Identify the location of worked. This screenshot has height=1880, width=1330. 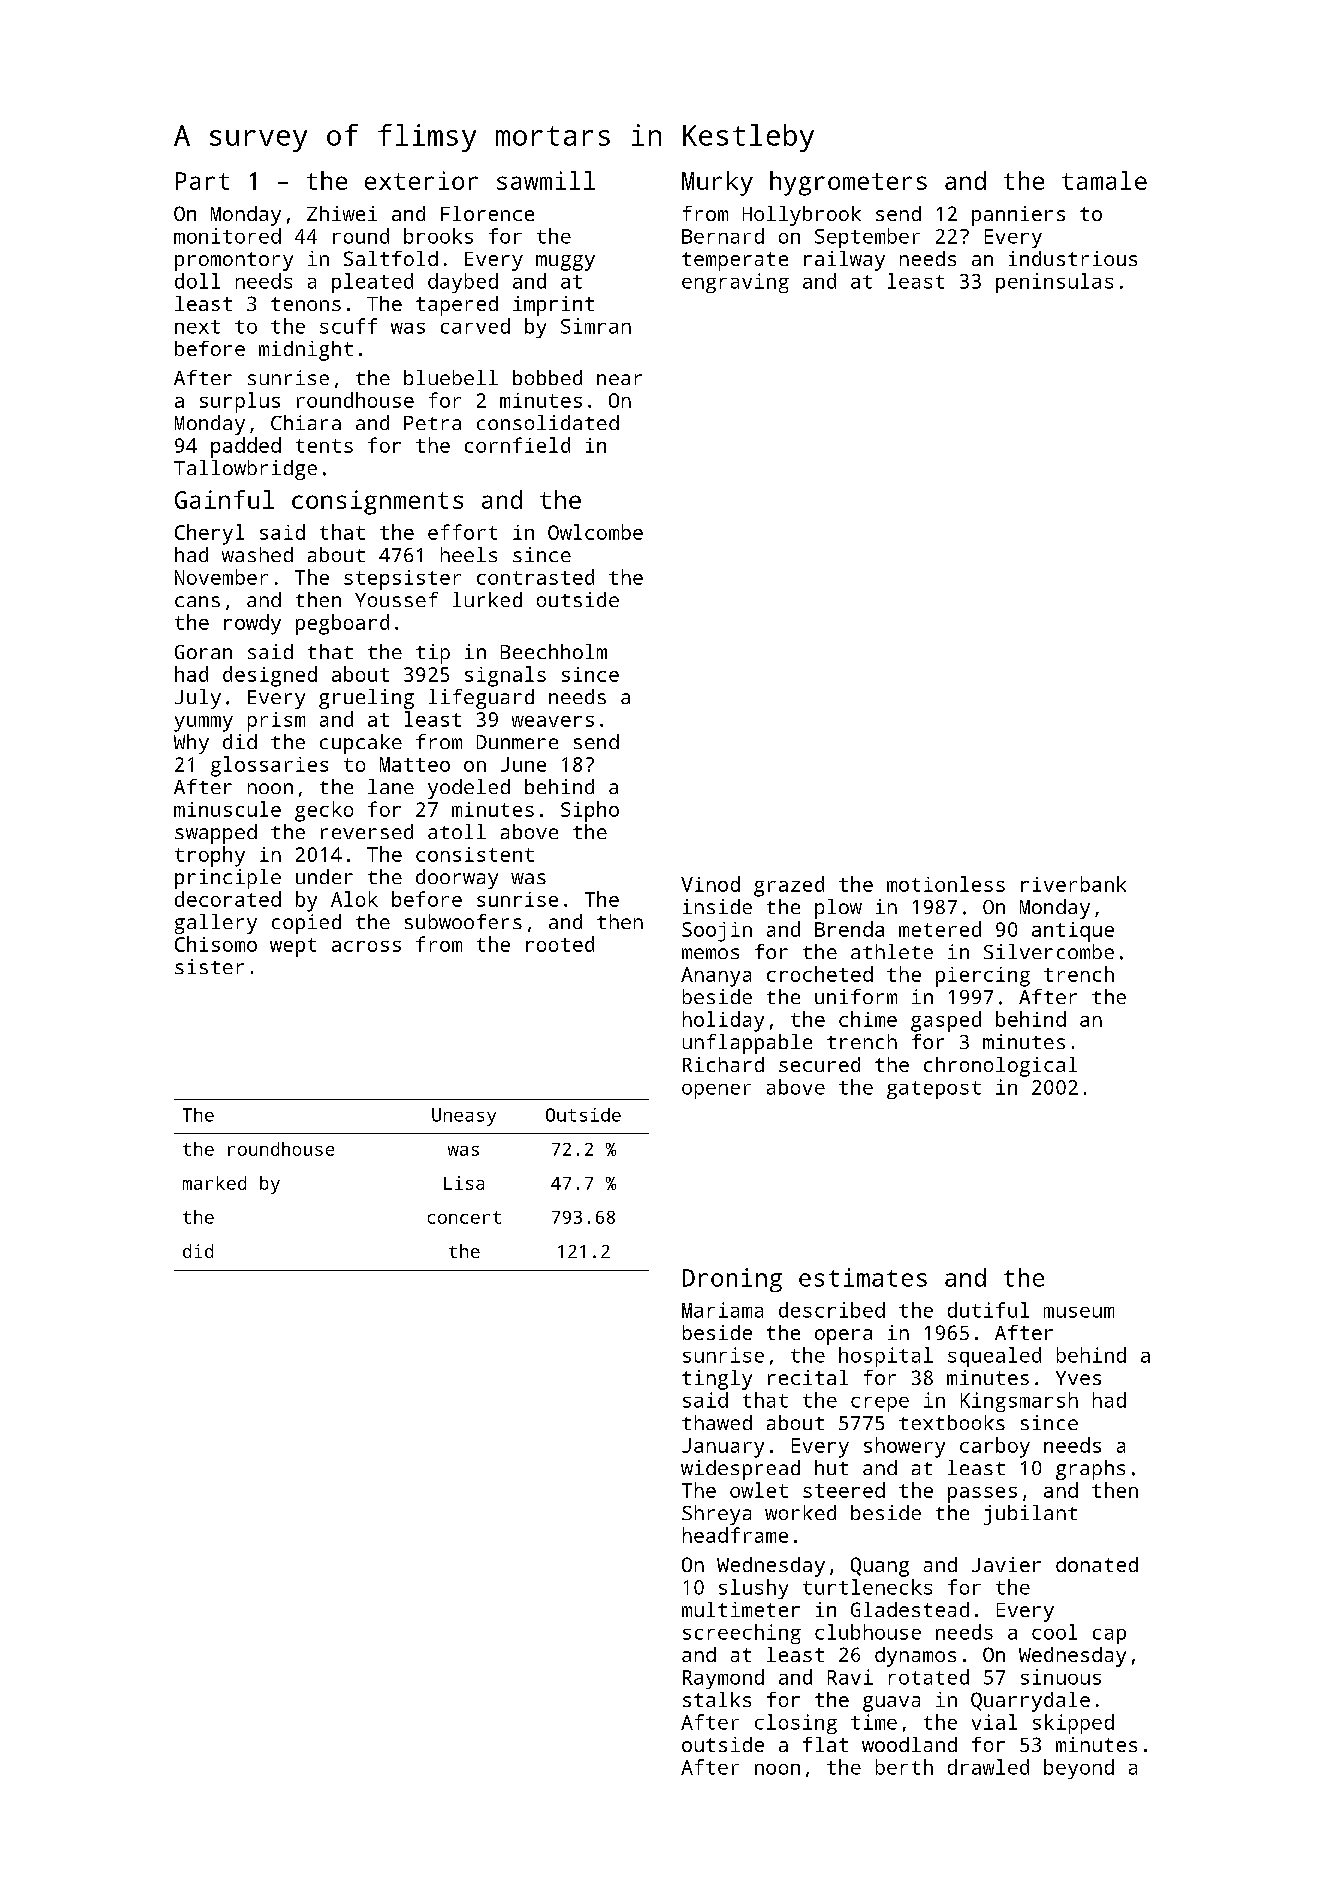
(800, 1512).
